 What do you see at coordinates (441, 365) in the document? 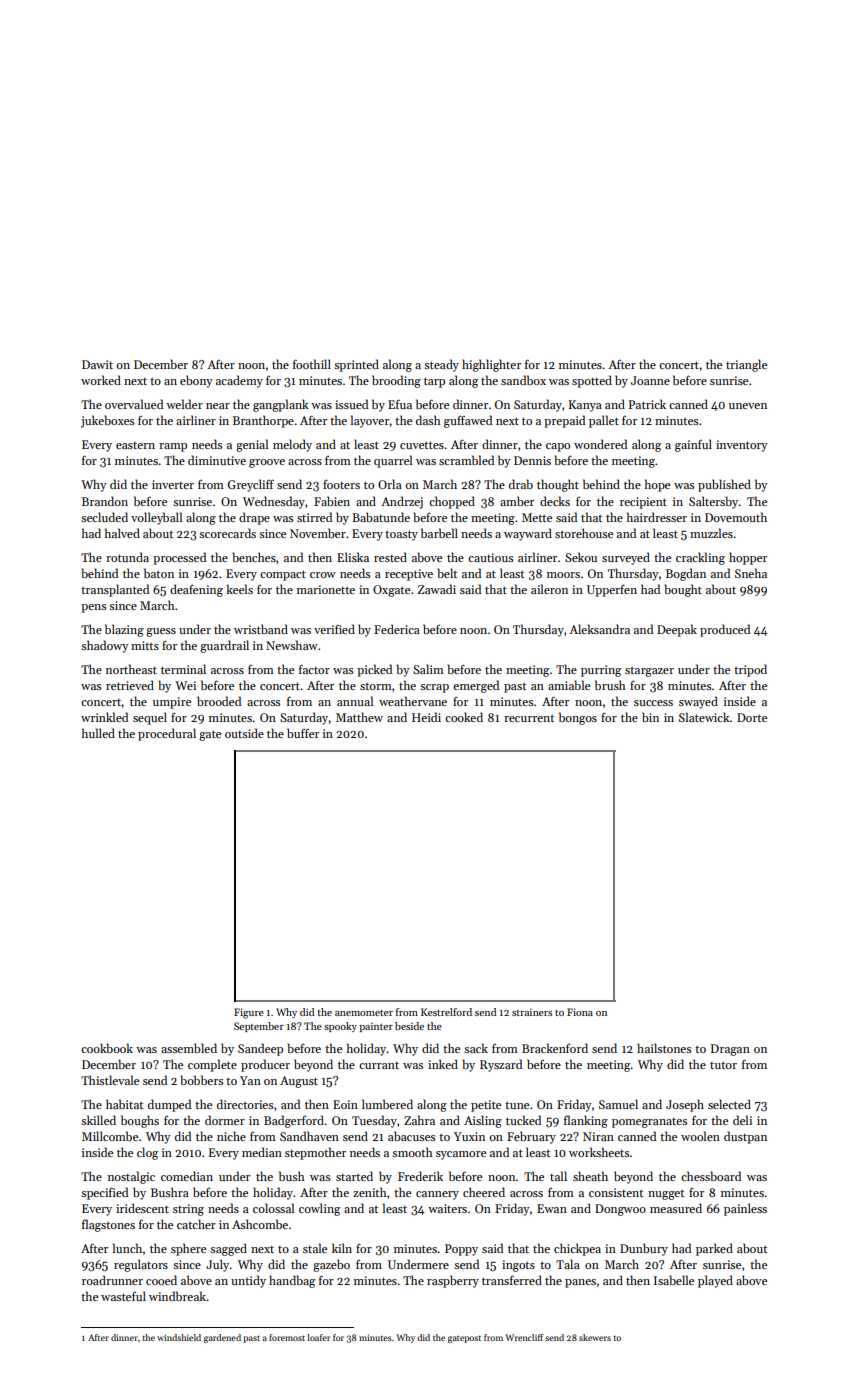
I see `steady` at bounding box center [441, 365].
